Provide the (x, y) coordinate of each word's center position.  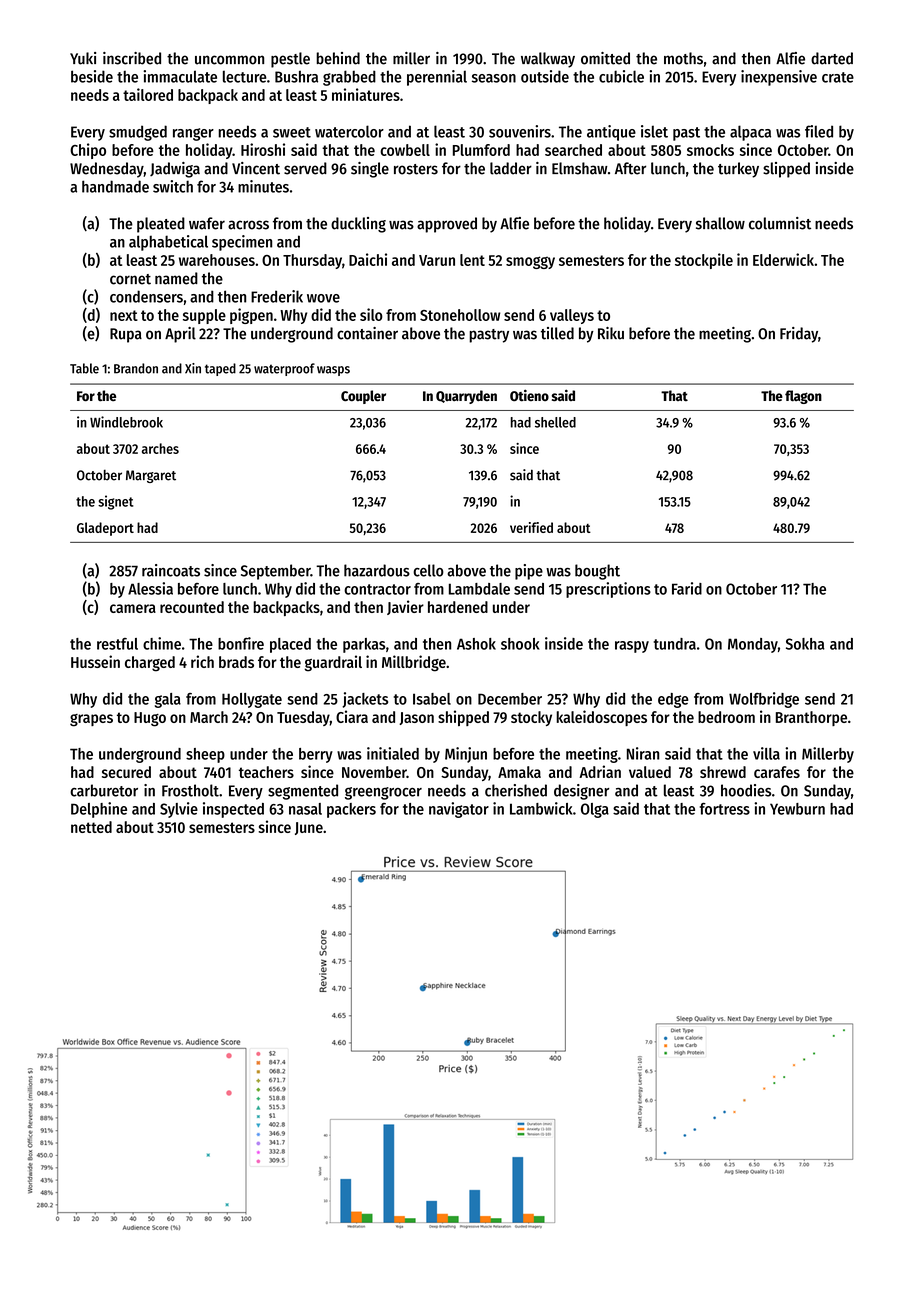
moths (683, 58)
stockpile (704, 261)
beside (92, 76)
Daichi (368, 259)
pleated (161, 225)
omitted (605, 58)
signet (116, 502)
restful (117, 644)
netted (91, 827)
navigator (459, 810)
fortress (725, 809)
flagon (803, 397)
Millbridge (414, 663)
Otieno (529, 395)
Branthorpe (811, 718)
